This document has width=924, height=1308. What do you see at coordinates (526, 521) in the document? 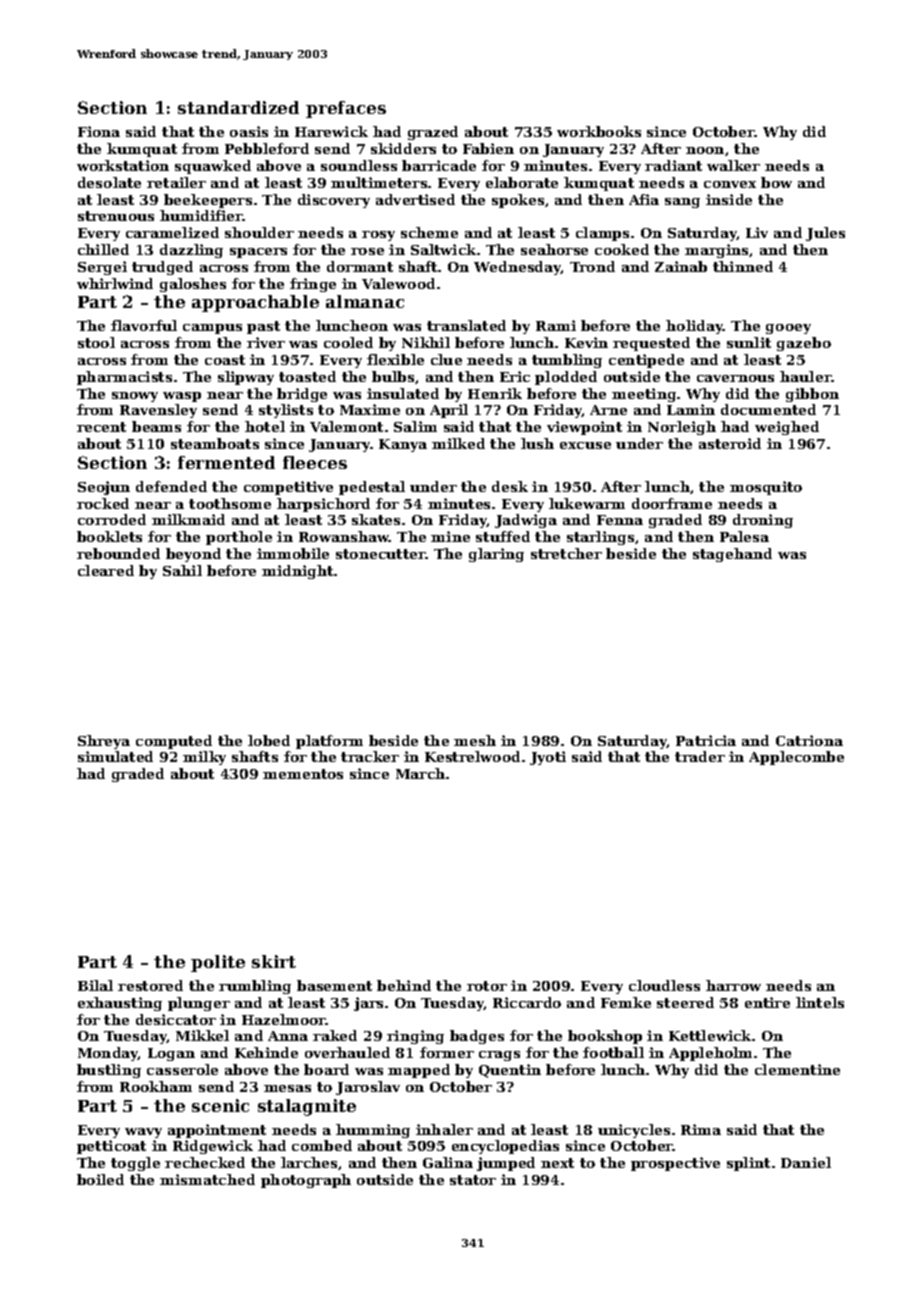
I see `Jadwiga` at bounding box center [526, 521].
